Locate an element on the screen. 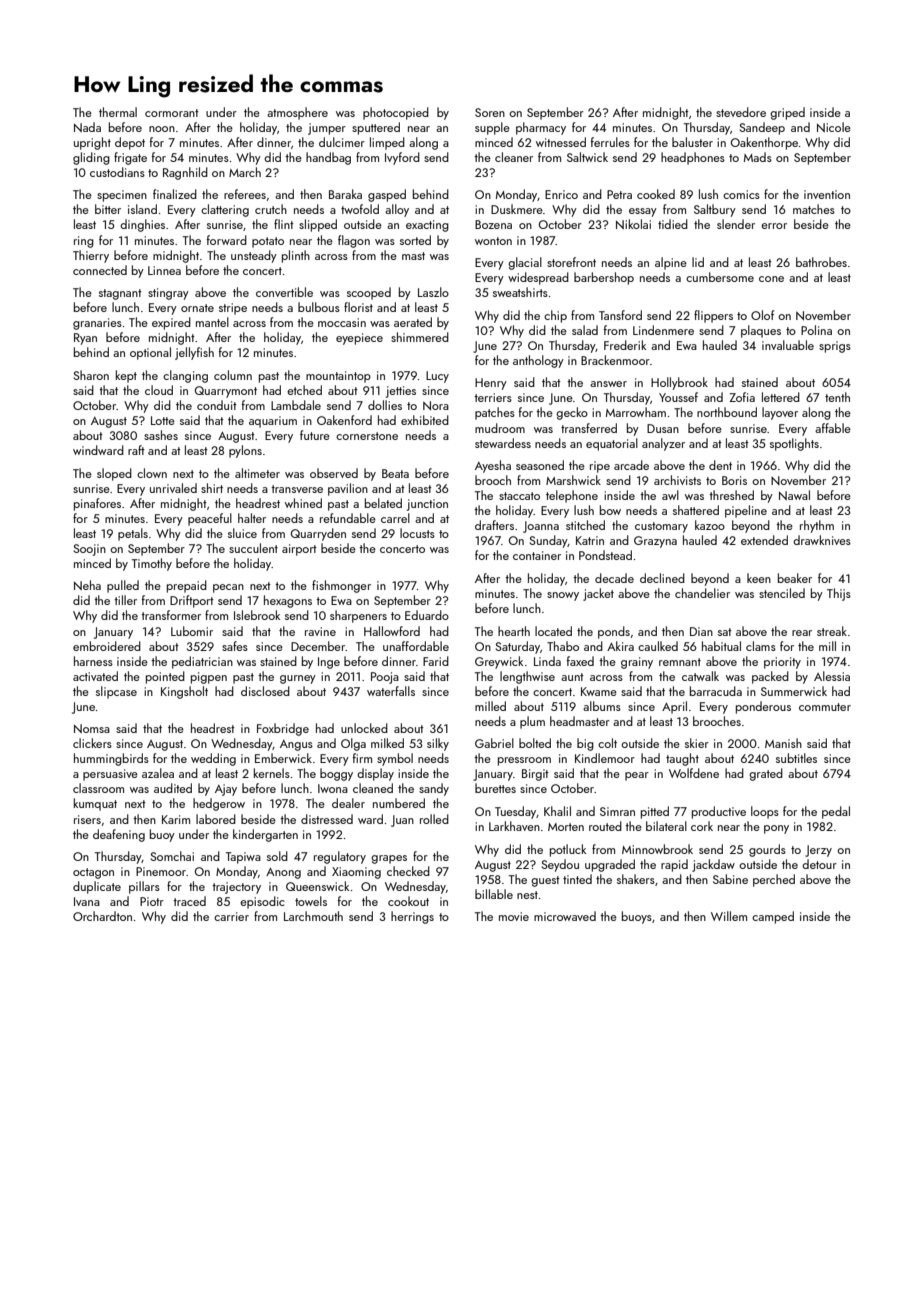  chip is located at coordinates (555, 316).
